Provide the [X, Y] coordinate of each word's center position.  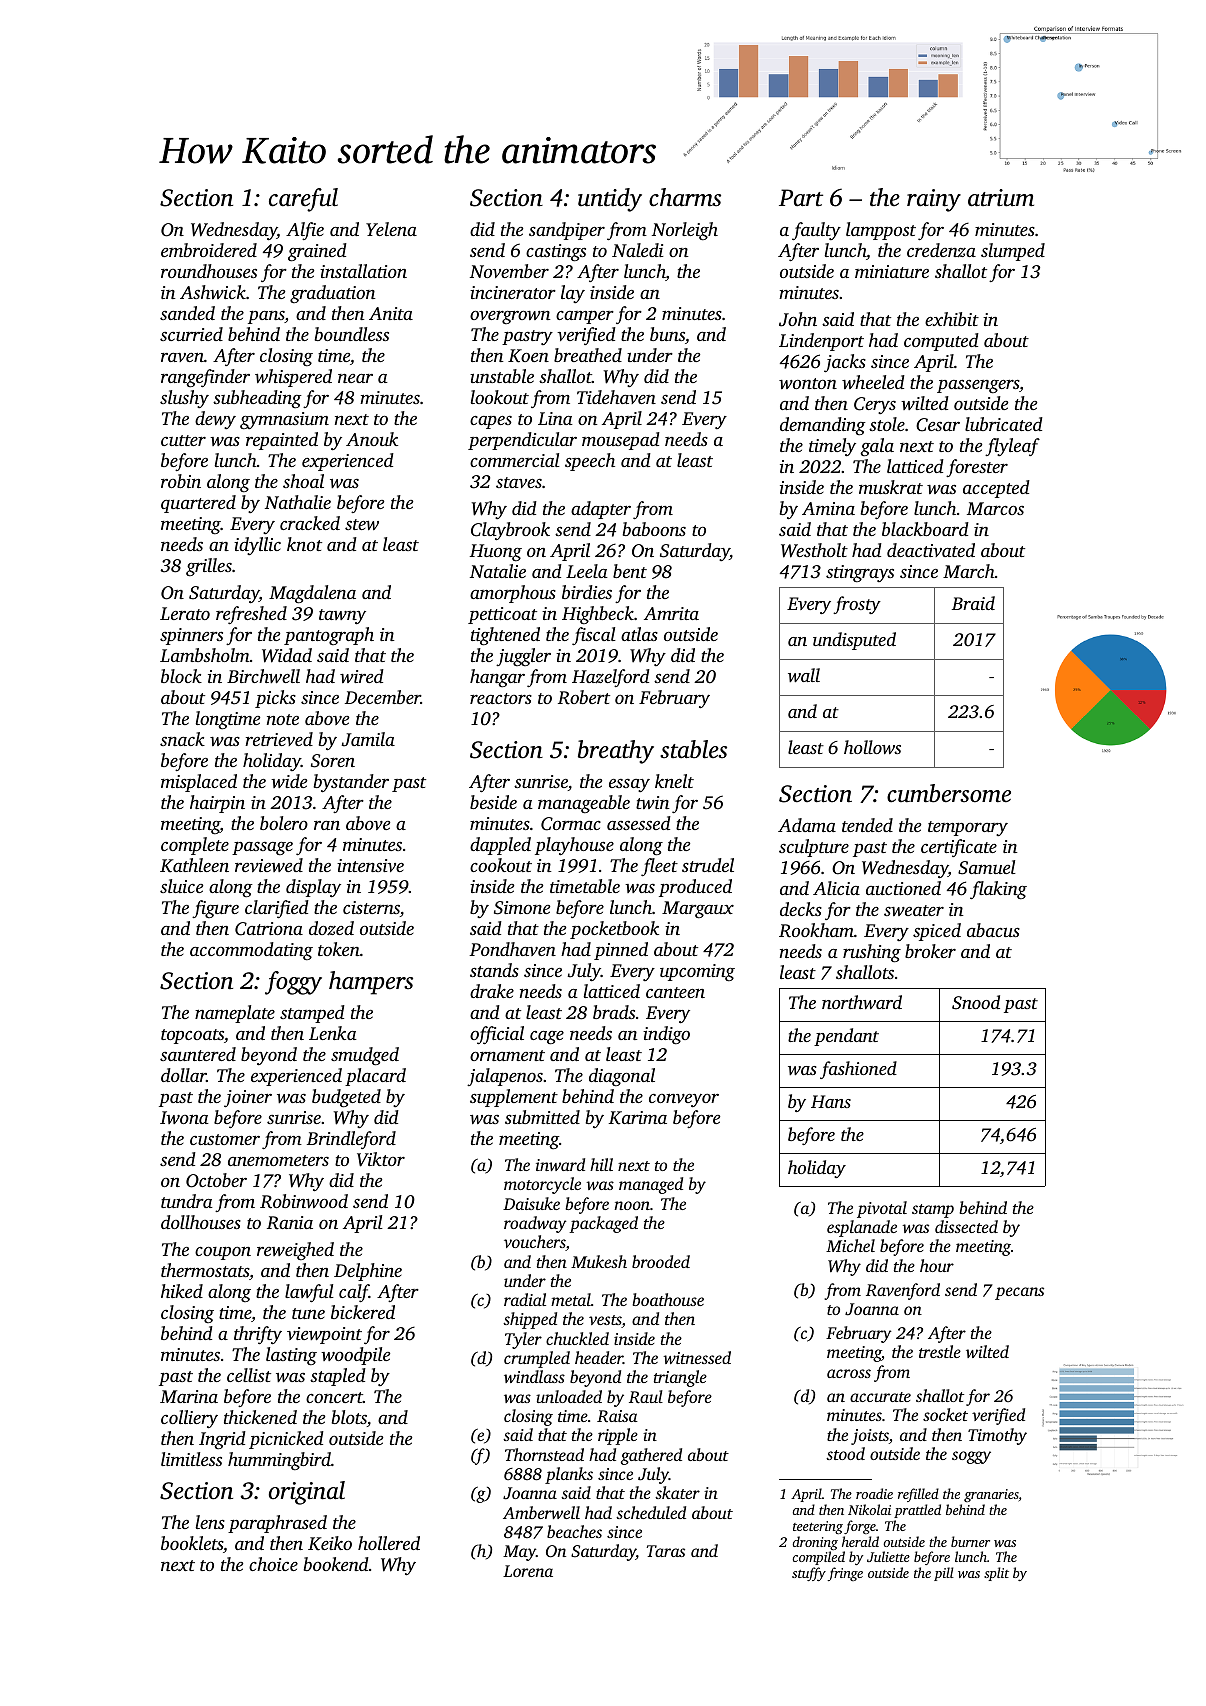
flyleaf [1012, 447]
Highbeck [598, 615]
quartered [198, 504]
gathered [651, 1456]
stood [845, 1453]
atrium [1001, 198]
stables [693, 749]
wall [804, 675]
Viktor [381, 1159]
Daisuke [531, 1203]
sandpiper [567, 231]
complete [195, 846]
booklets [192, 1543]
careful [303, 200]
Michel [850, 1245]
